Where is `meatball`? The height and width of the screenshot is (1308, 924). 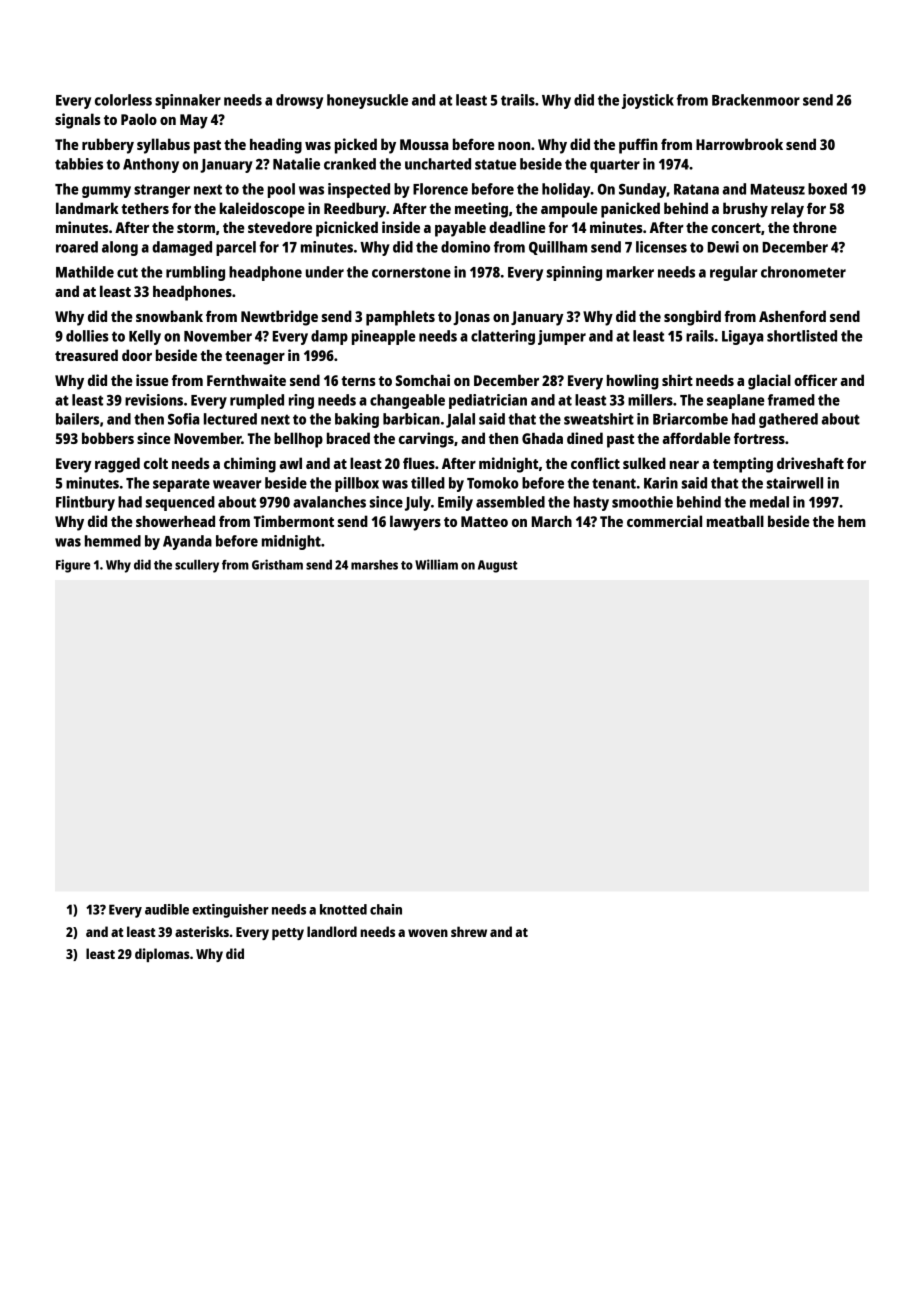
meatball is located at coordinates (735, 521).
